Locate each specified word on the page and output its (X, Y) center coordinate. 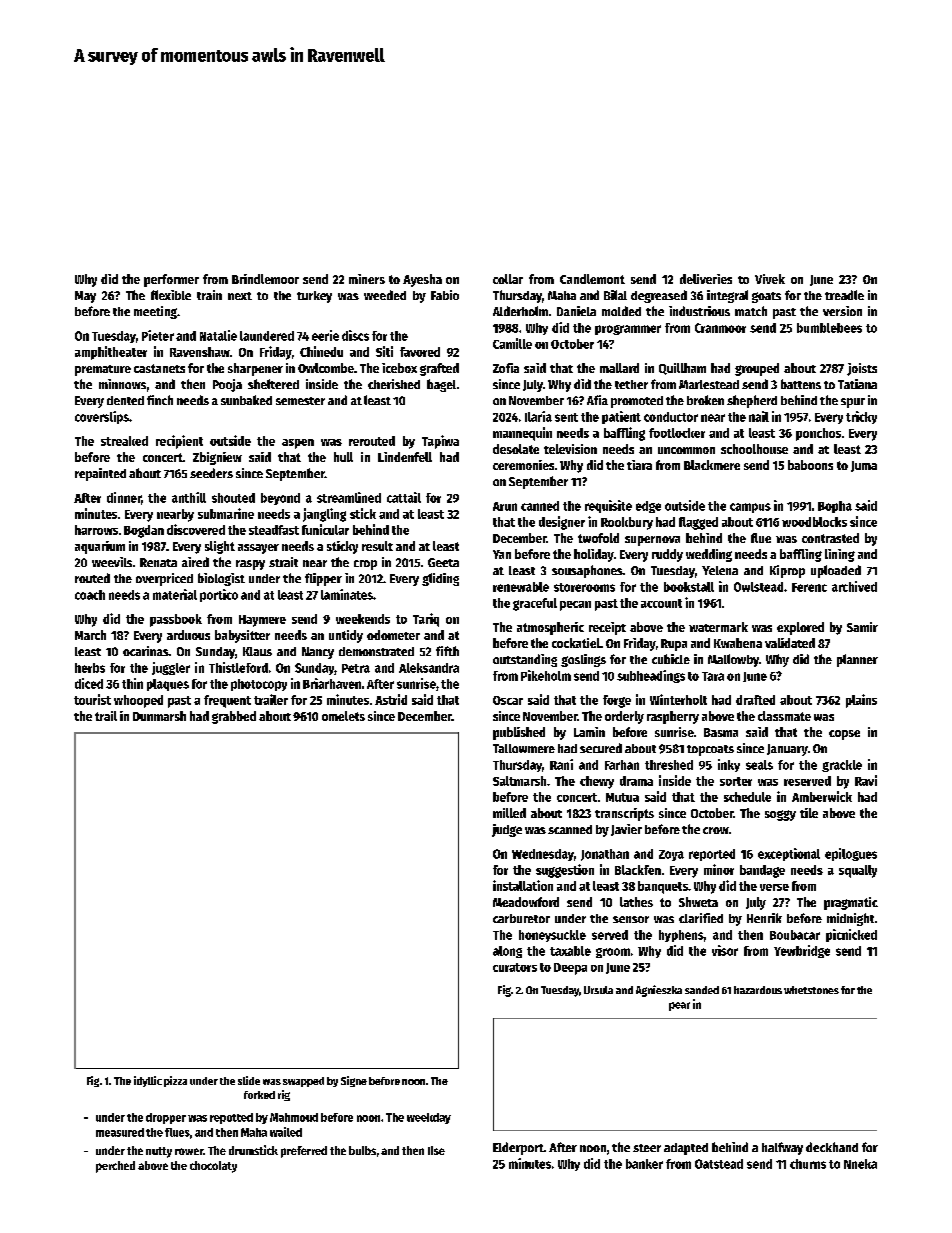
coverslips (102, 417)
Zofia (506, 368)
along (507, 952)
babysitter (242, 636)
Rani (561, 764)
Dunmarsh (159, 716)
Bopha (835, 507)
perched (115, 1167)
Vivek (770, 279)
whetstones (811, 990)
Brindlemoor (265, 279)
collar (508, 279)
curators (515, 967)
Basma (721, 732)
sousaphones (587, 571)
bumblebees (829, 328)
